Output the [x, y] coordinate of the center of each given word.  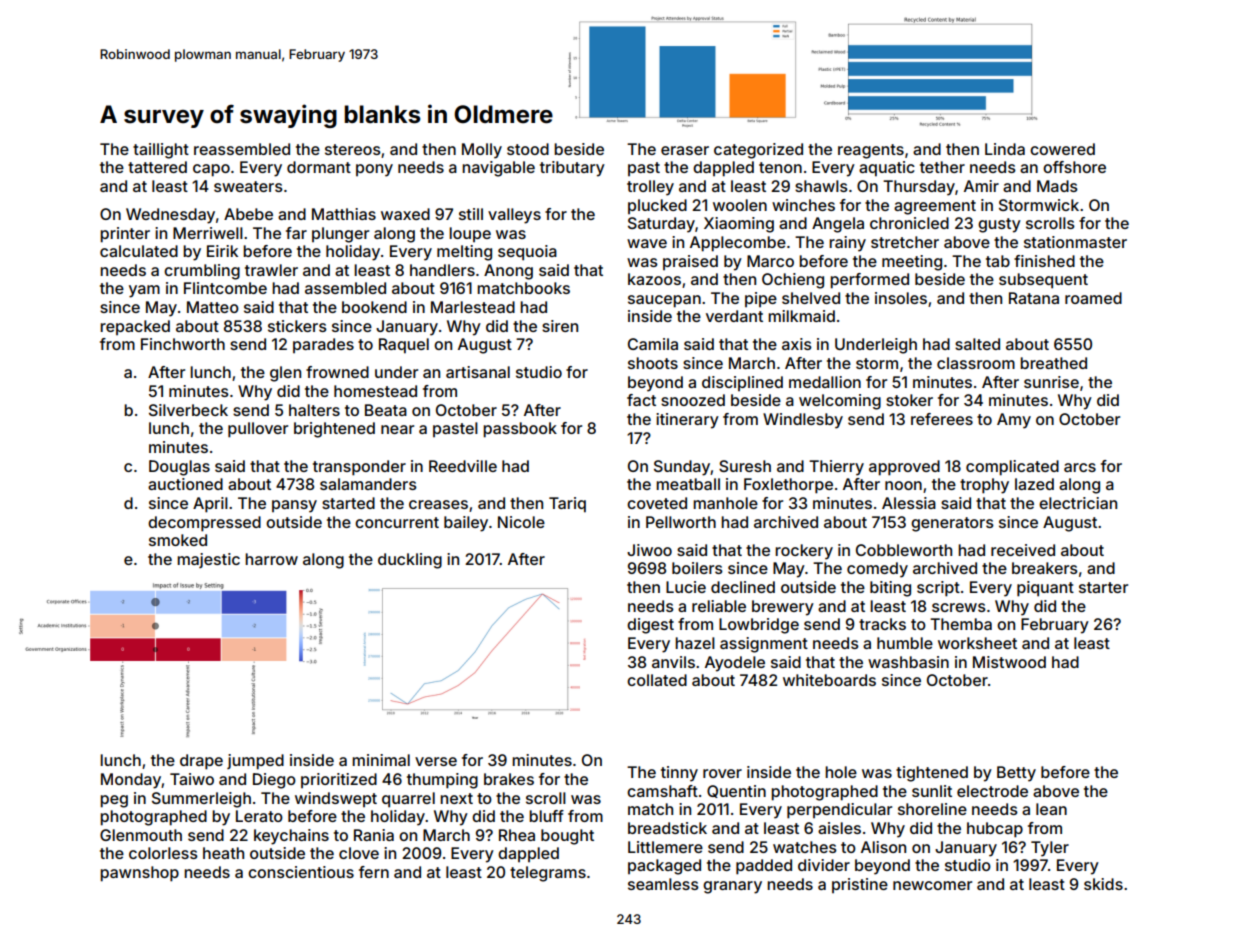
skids [1103, 884]
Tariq [567, 505]
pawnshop [139, 874]
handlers [442, 270]
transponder [359, 468]
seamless [663, 884]
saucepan [664, 301]
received [1023, 550]
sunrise [1051, 382]
